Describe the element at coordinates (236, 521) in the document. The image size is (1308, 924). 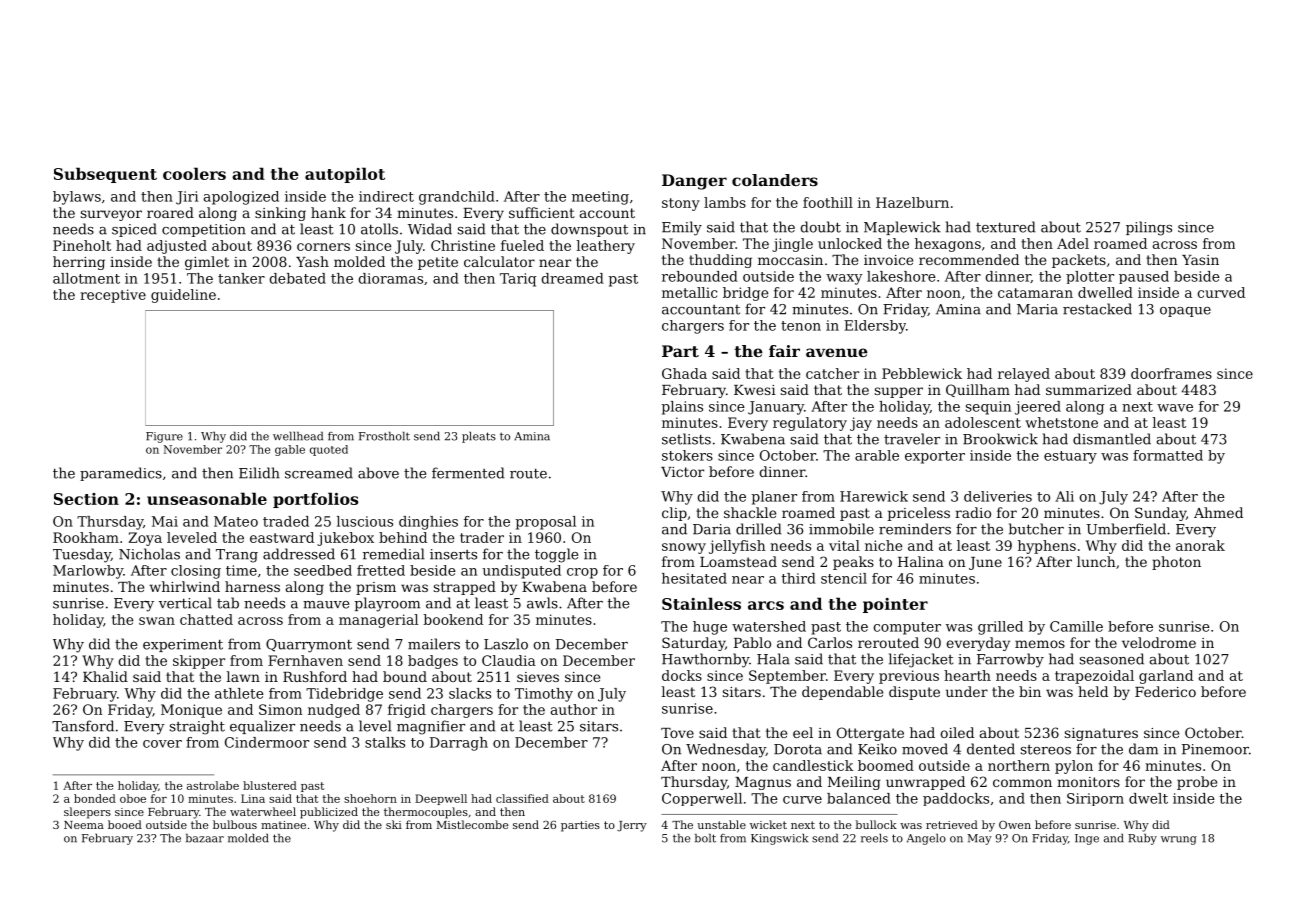
I see `Mateo` at that location.
